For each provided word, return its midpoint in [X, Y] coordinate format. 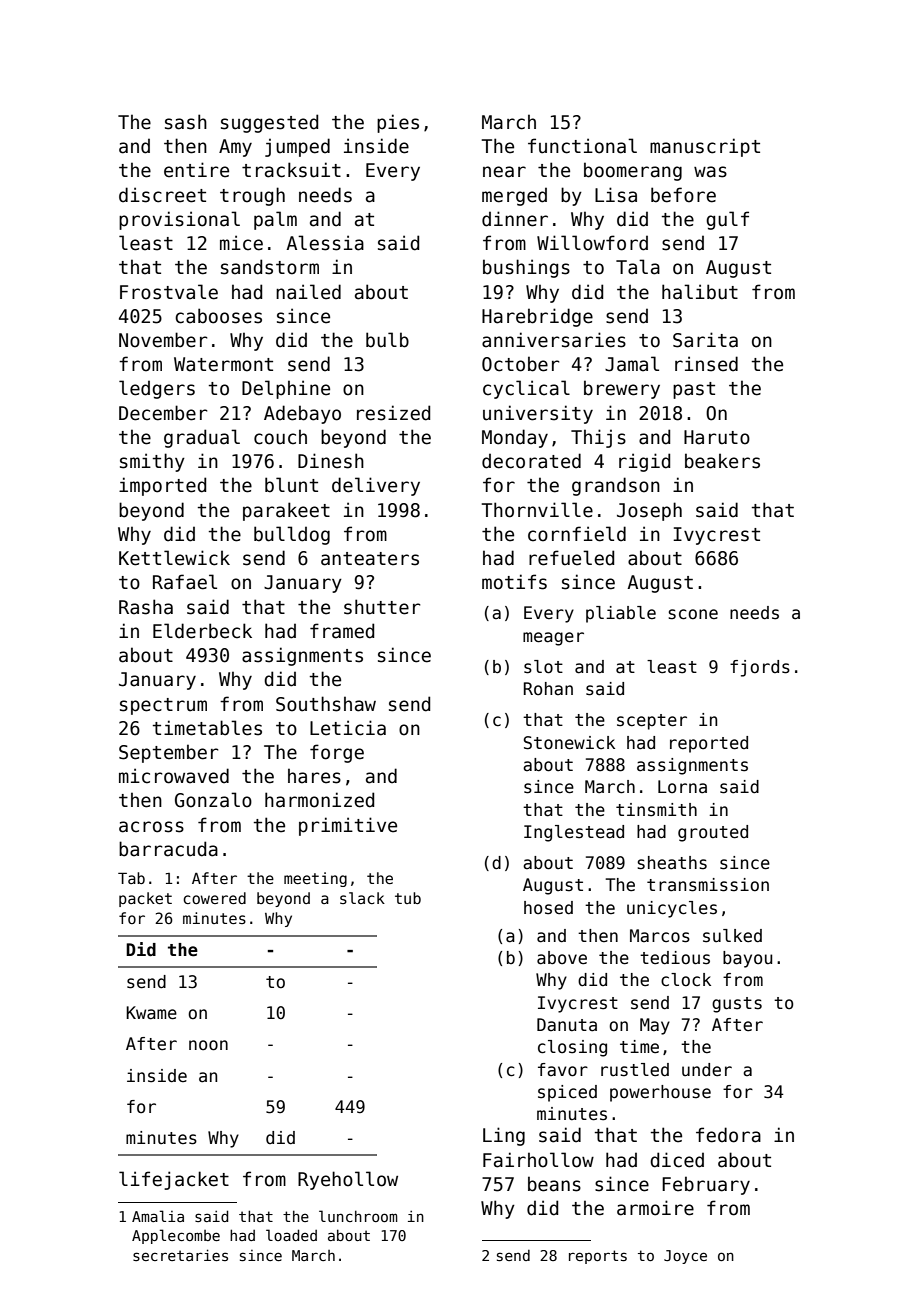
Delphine [286, 389]
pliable [621, 614]
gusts [737, 1005]
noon [208, 1045]
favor [563, 1070]
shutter [382, 607]
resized [393, 413]
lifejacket [174, 1180]
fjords [760, 668]
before [683, 195]
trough [252, 196]
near [504, 172]
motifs [514, 582]
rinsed [706, 364]
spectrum [163, 706]
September [168, 753]
